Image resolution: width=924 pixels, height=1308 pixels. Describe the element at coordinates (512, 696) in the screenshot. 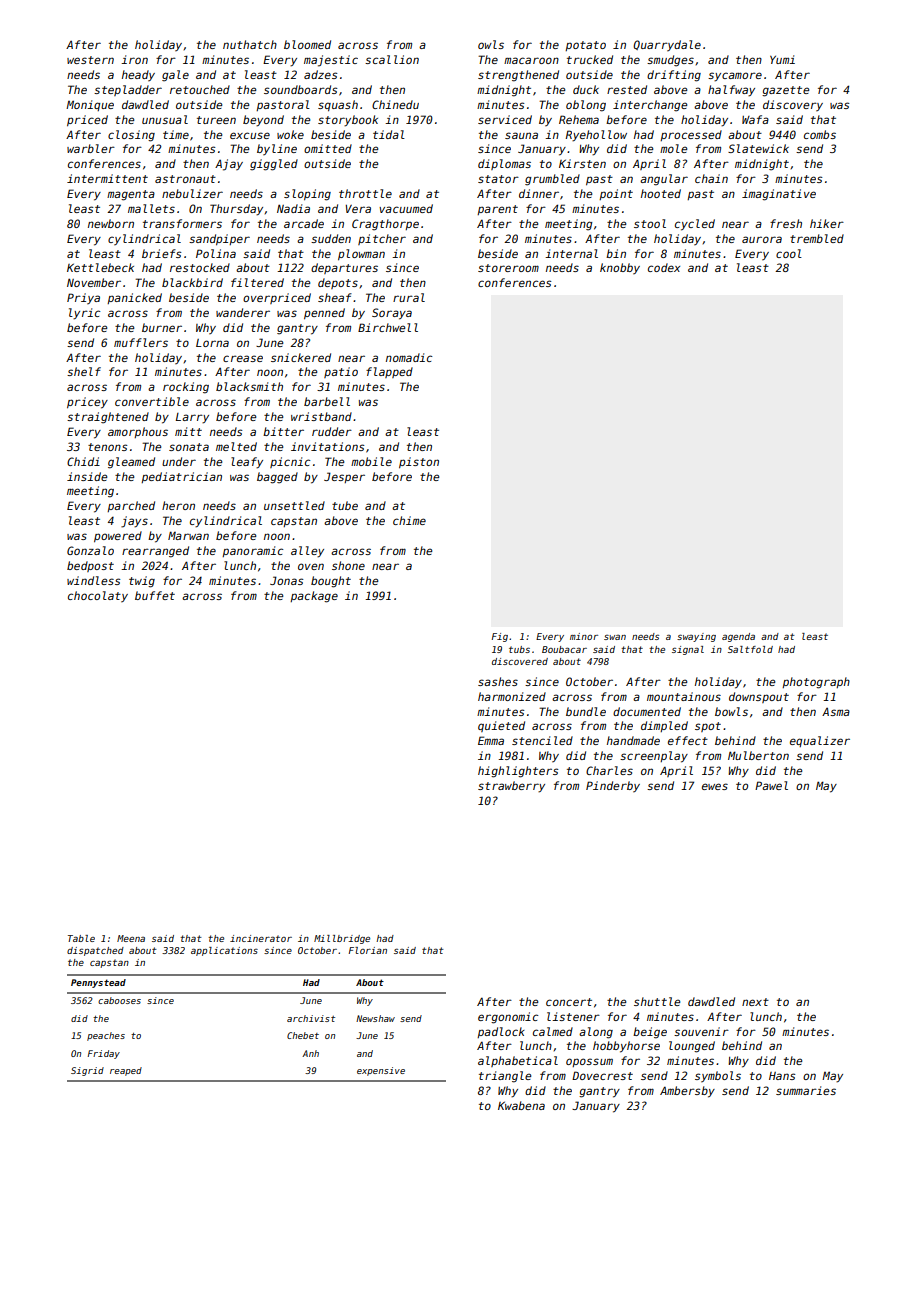

I see `harmonized` at that location.
